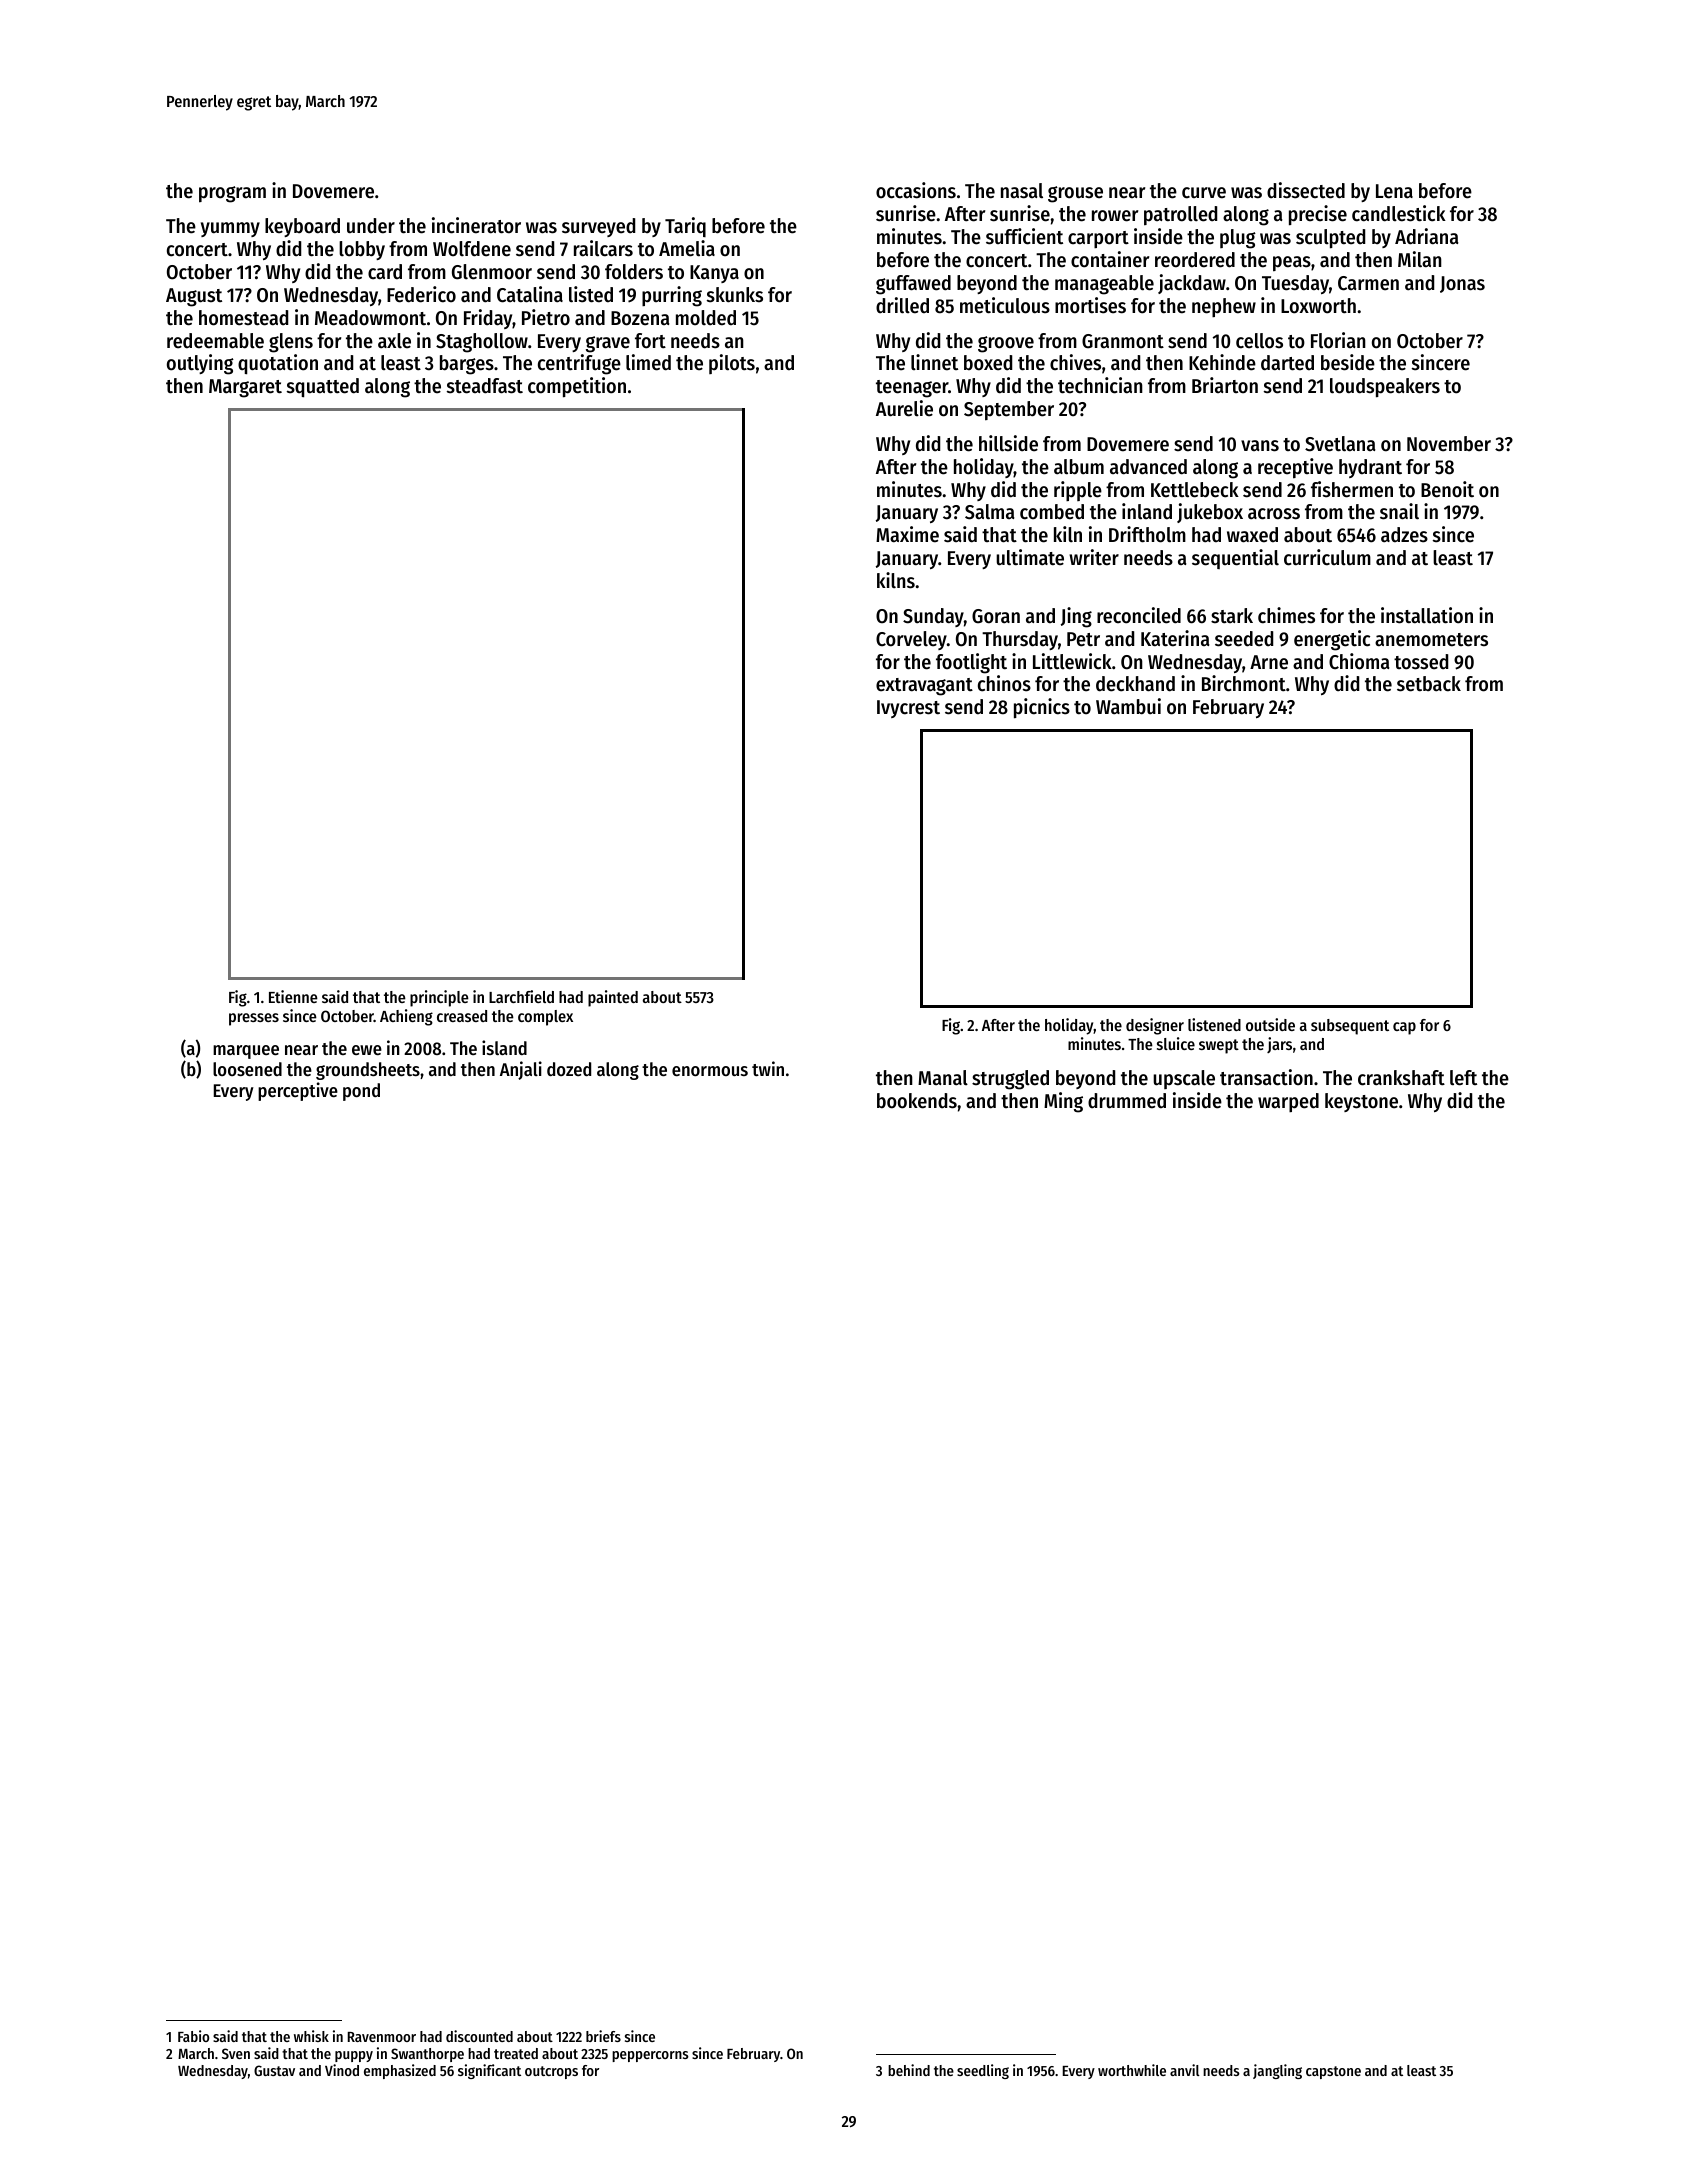  I want to click on steadfast, so click(485, 386).
